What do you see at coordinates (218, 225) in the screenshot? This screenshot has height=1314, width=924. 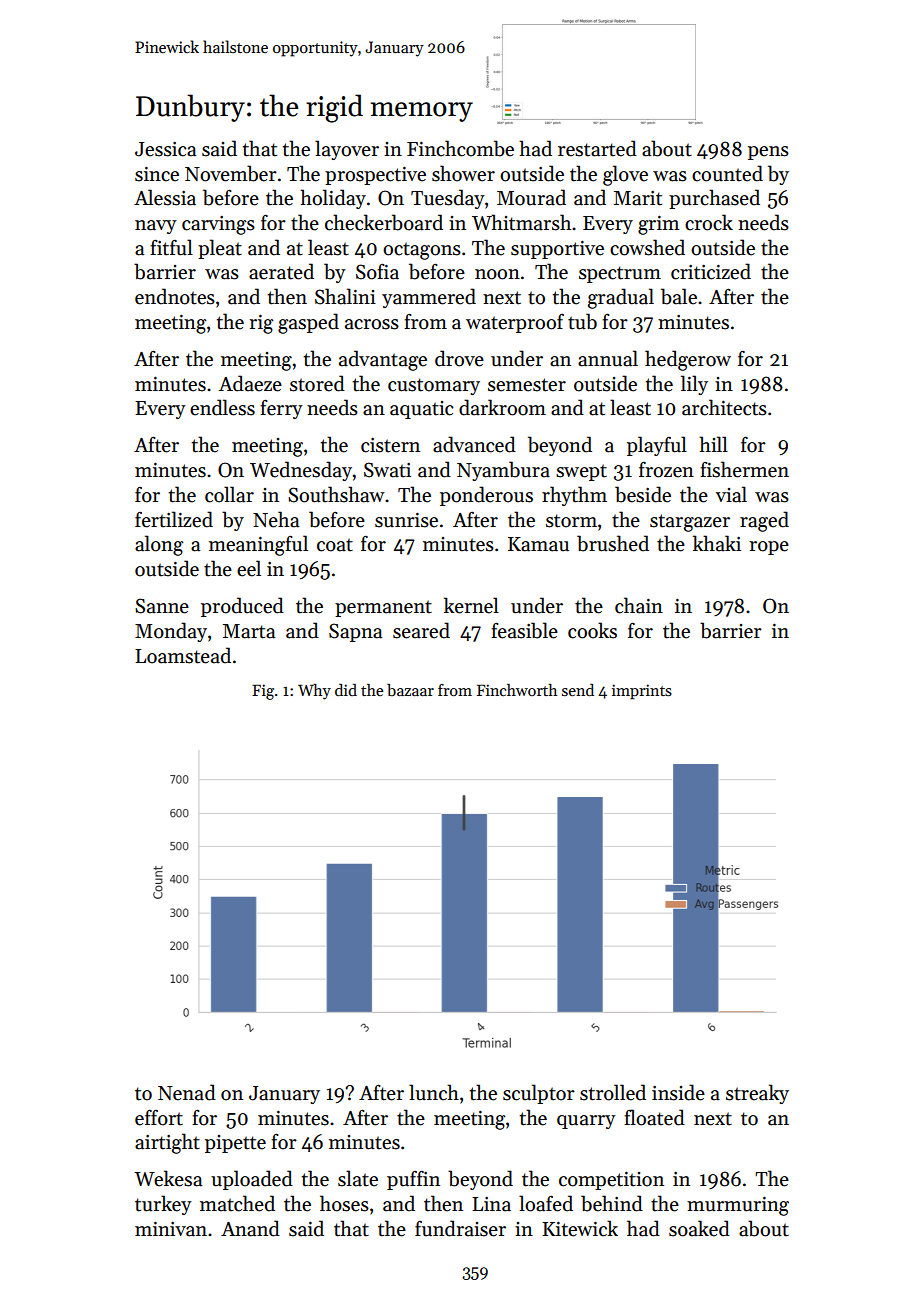 I see `carvings` at bounding box center [218, 225].
